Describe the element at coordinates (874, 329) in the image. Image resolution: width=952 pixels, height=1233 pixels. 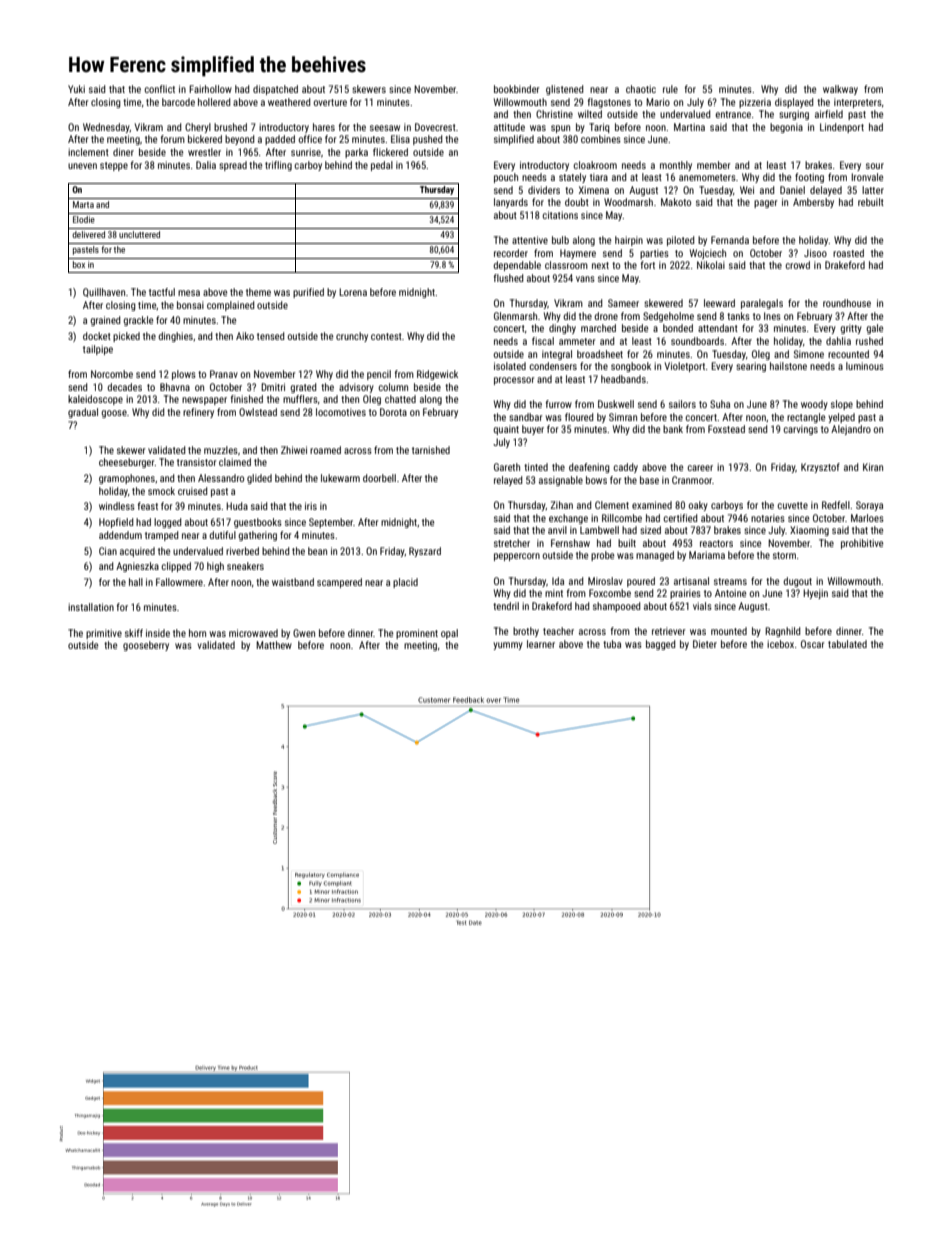
I see `gale` at that location.
